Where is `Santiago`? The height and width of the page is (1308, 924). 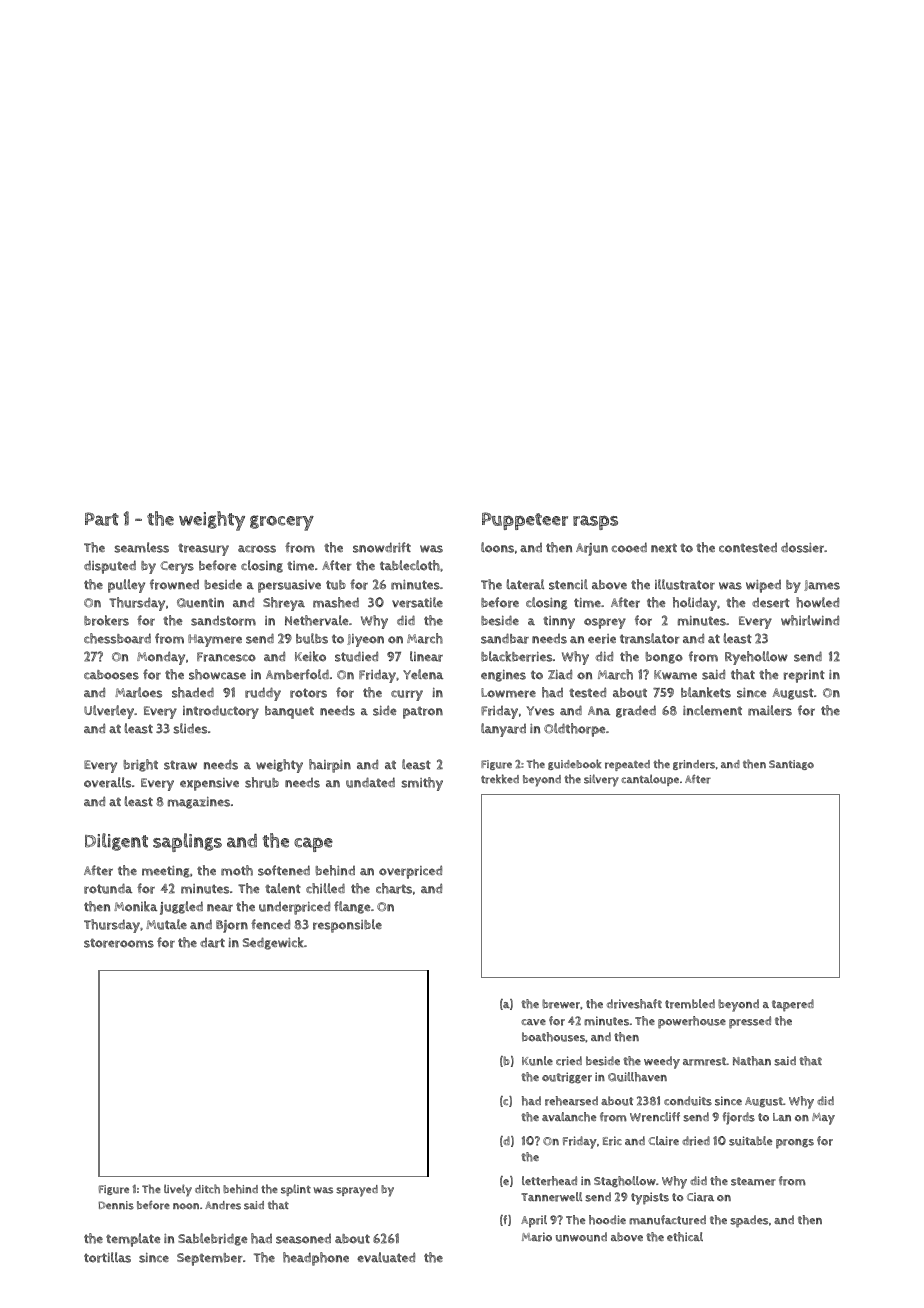
Santiago is located at coordinates (791, 765).
